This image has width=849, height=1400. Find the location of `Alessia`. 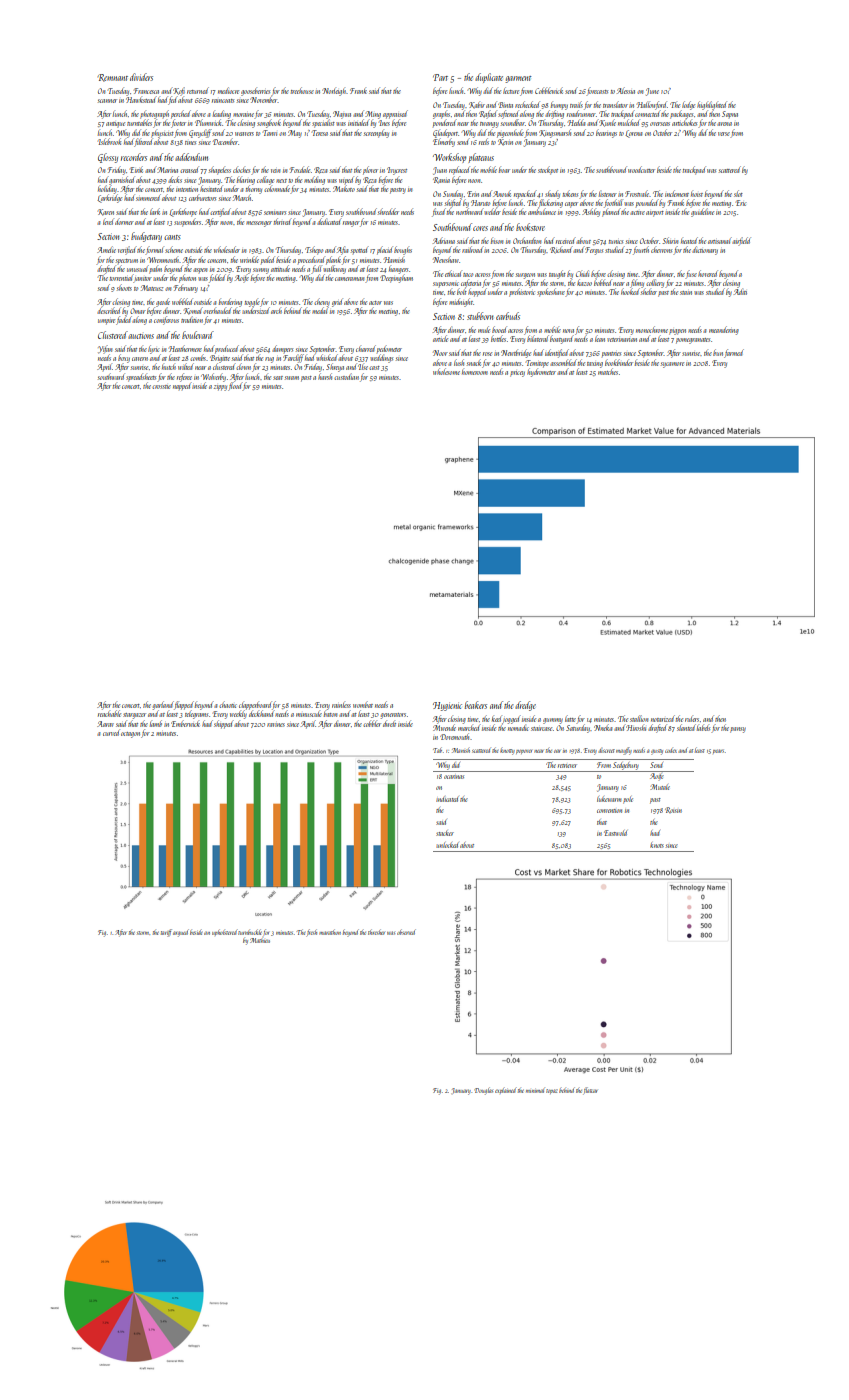

Alessia is located at coordinates (626, 90).
